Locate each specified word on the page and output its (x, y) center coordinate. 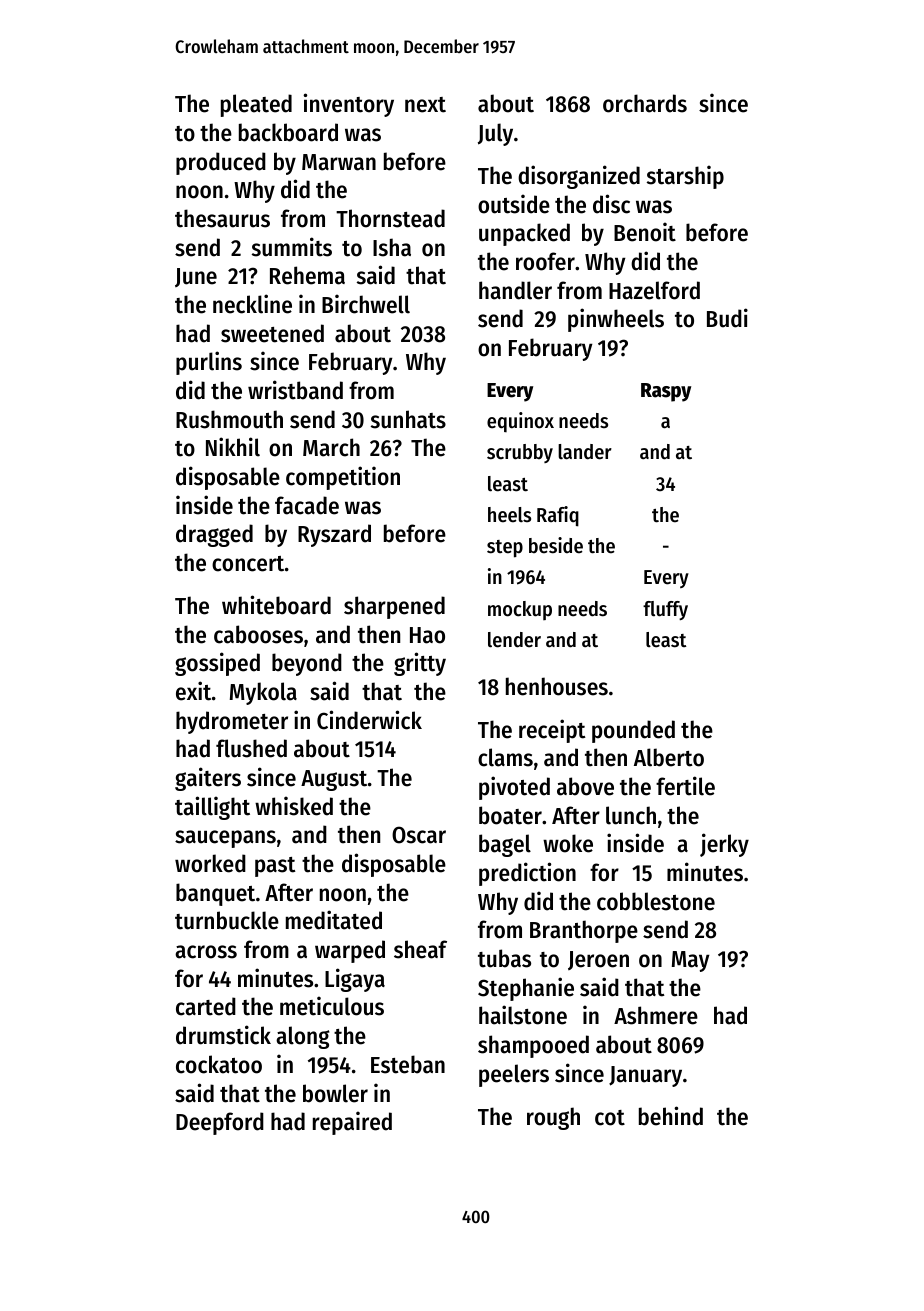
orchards (645, 103)
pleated (256, 105)
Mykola (263, 693)
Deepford (220, 1123)
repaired (352, 1123)
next (425, 105)
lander (585, 452)
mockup (520, 610)
